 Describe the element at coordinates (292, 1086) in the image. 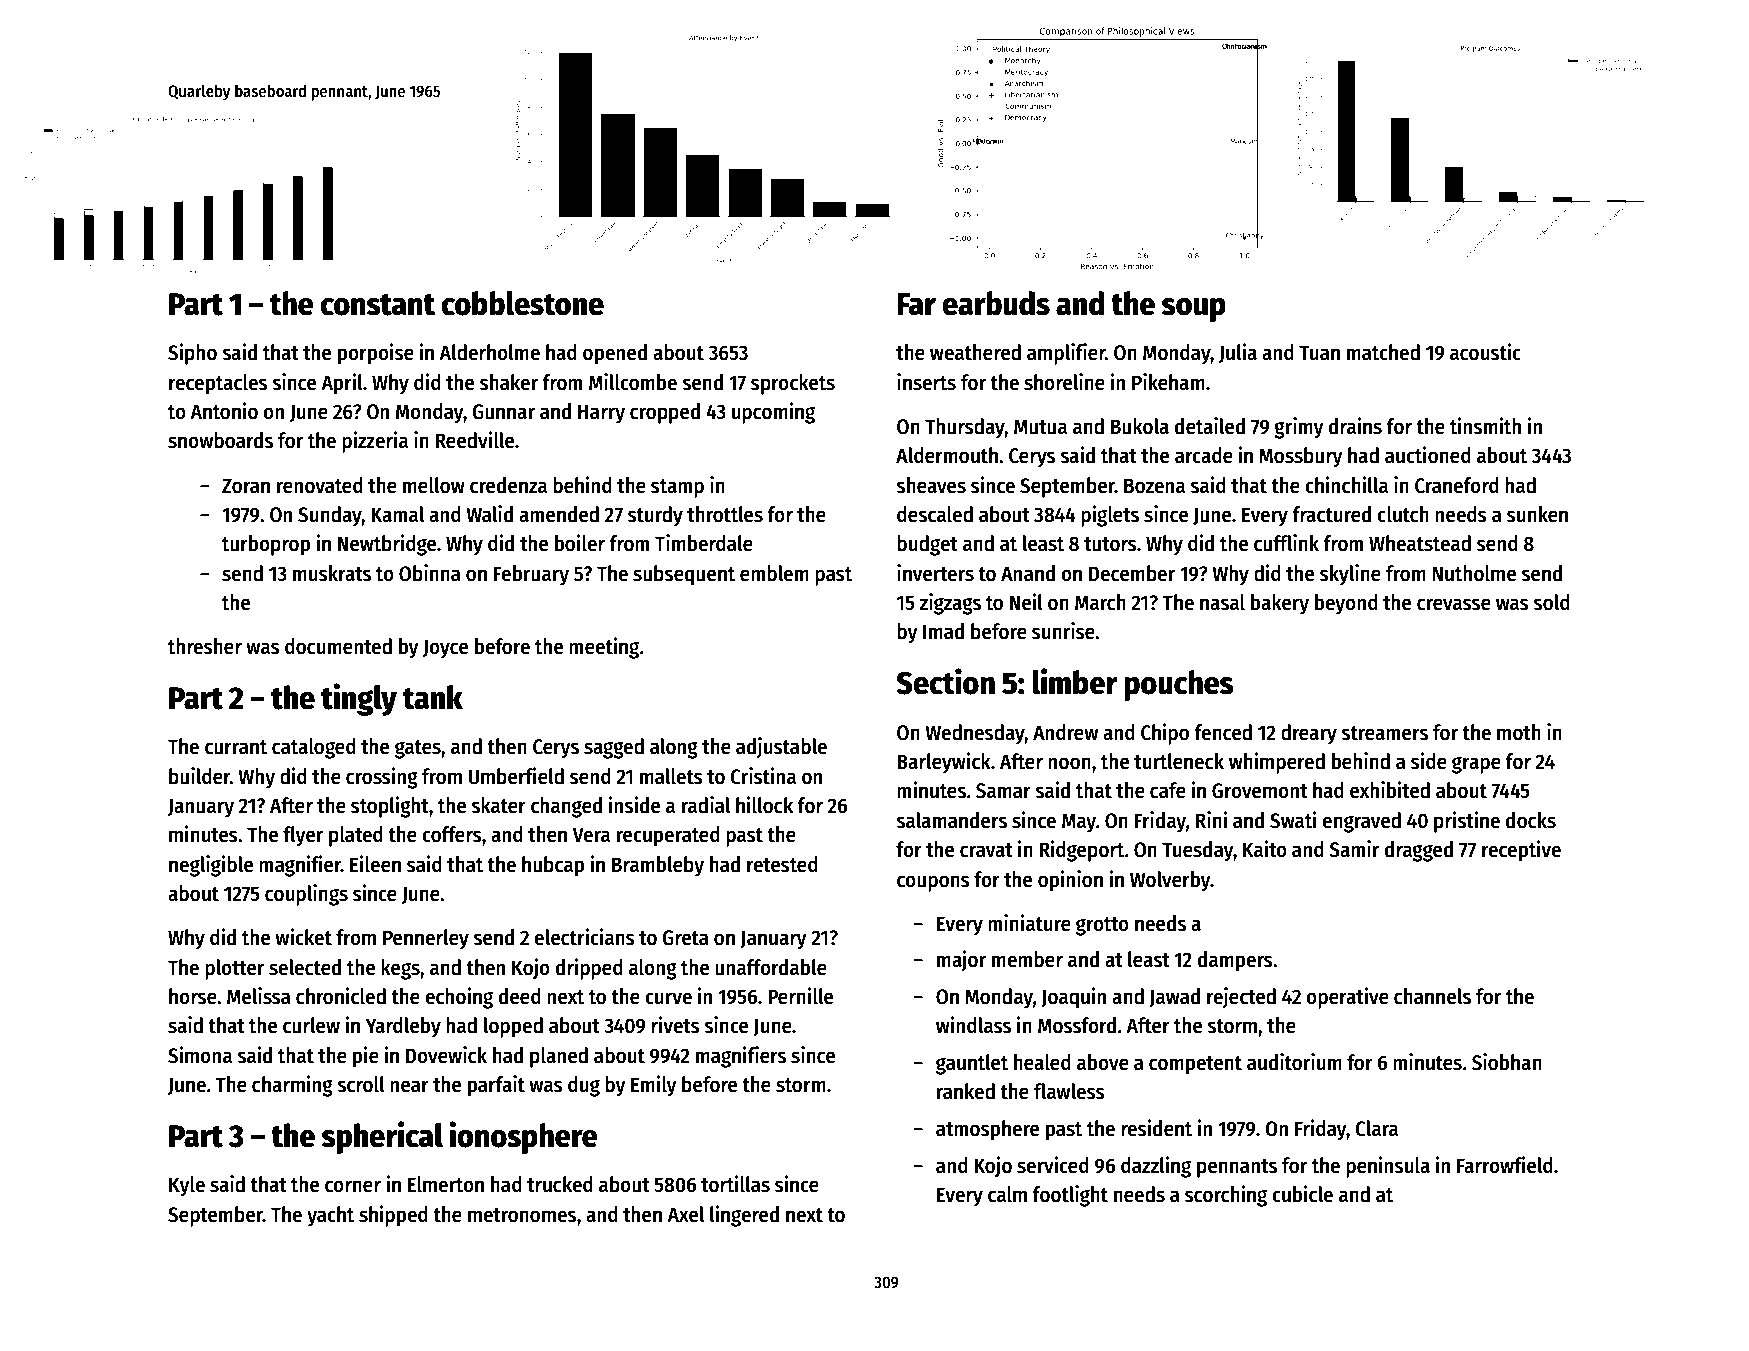

I see `charming` at that location.
